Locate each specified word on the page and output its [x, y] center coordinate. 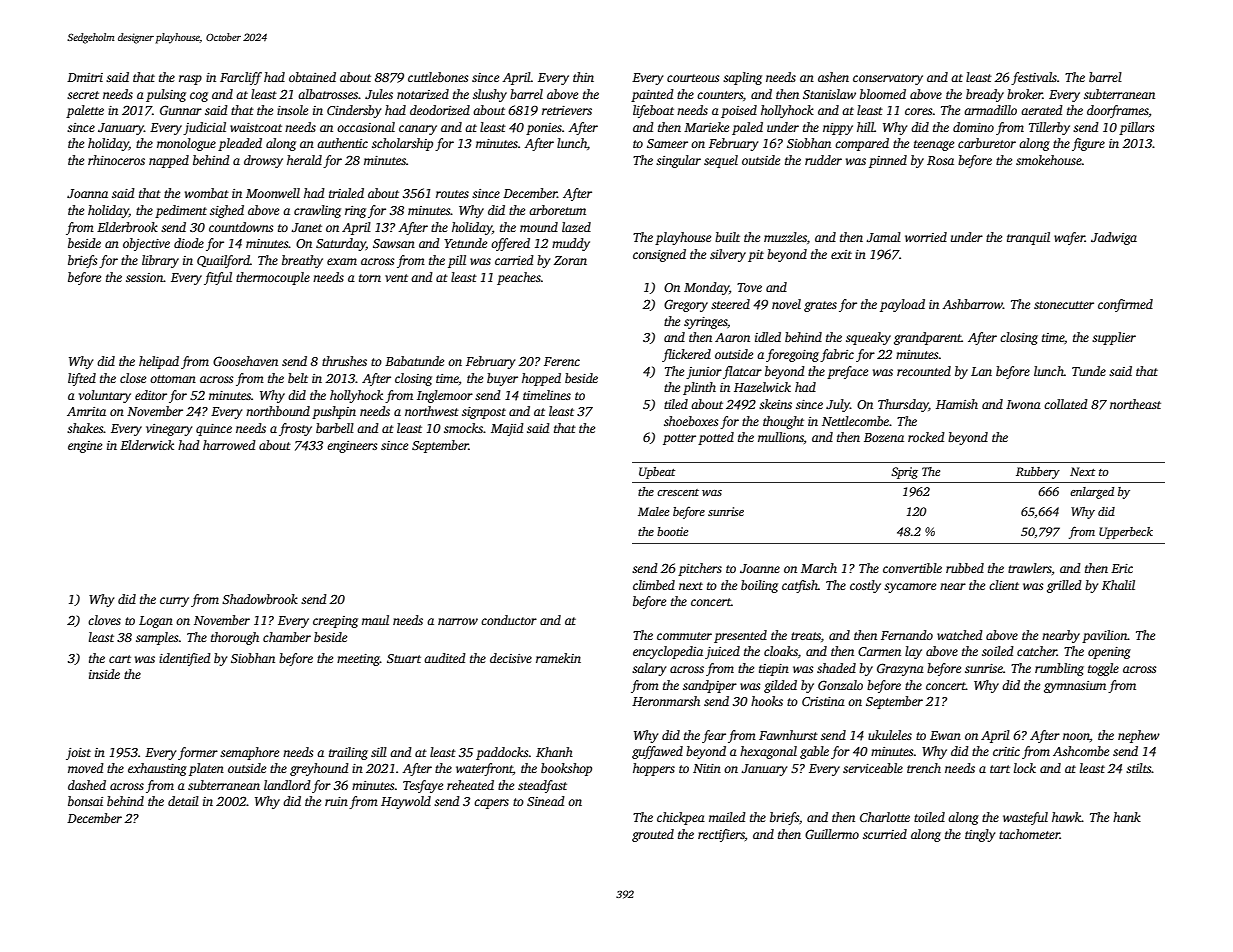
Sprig [904, 473]
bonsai [85, 801]
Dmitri [85, 77]
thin [583, 77]
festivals [1034, 78]
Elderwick [147, 445]
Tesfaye [423, 786]
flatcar [742, 372]
